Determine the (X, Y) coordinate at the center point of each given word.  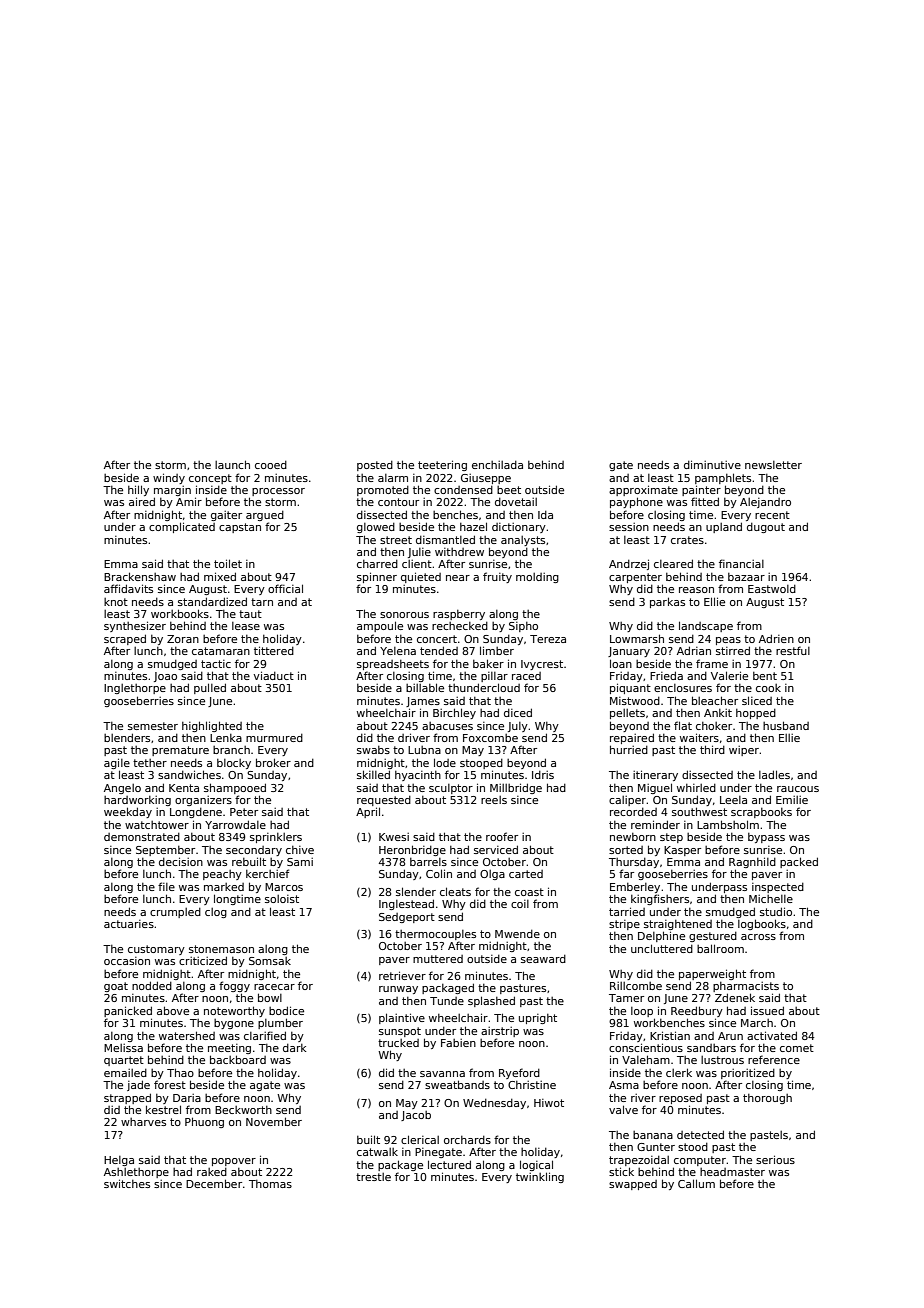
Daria (187, 1098)
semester (153, 726)
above (173, 1010)
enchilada (497, 465)
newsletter (773, 465)
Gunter (656, 1147)
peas (728, 641)
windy (169, 478)
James (423, 702)
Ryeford (519, 1073)
